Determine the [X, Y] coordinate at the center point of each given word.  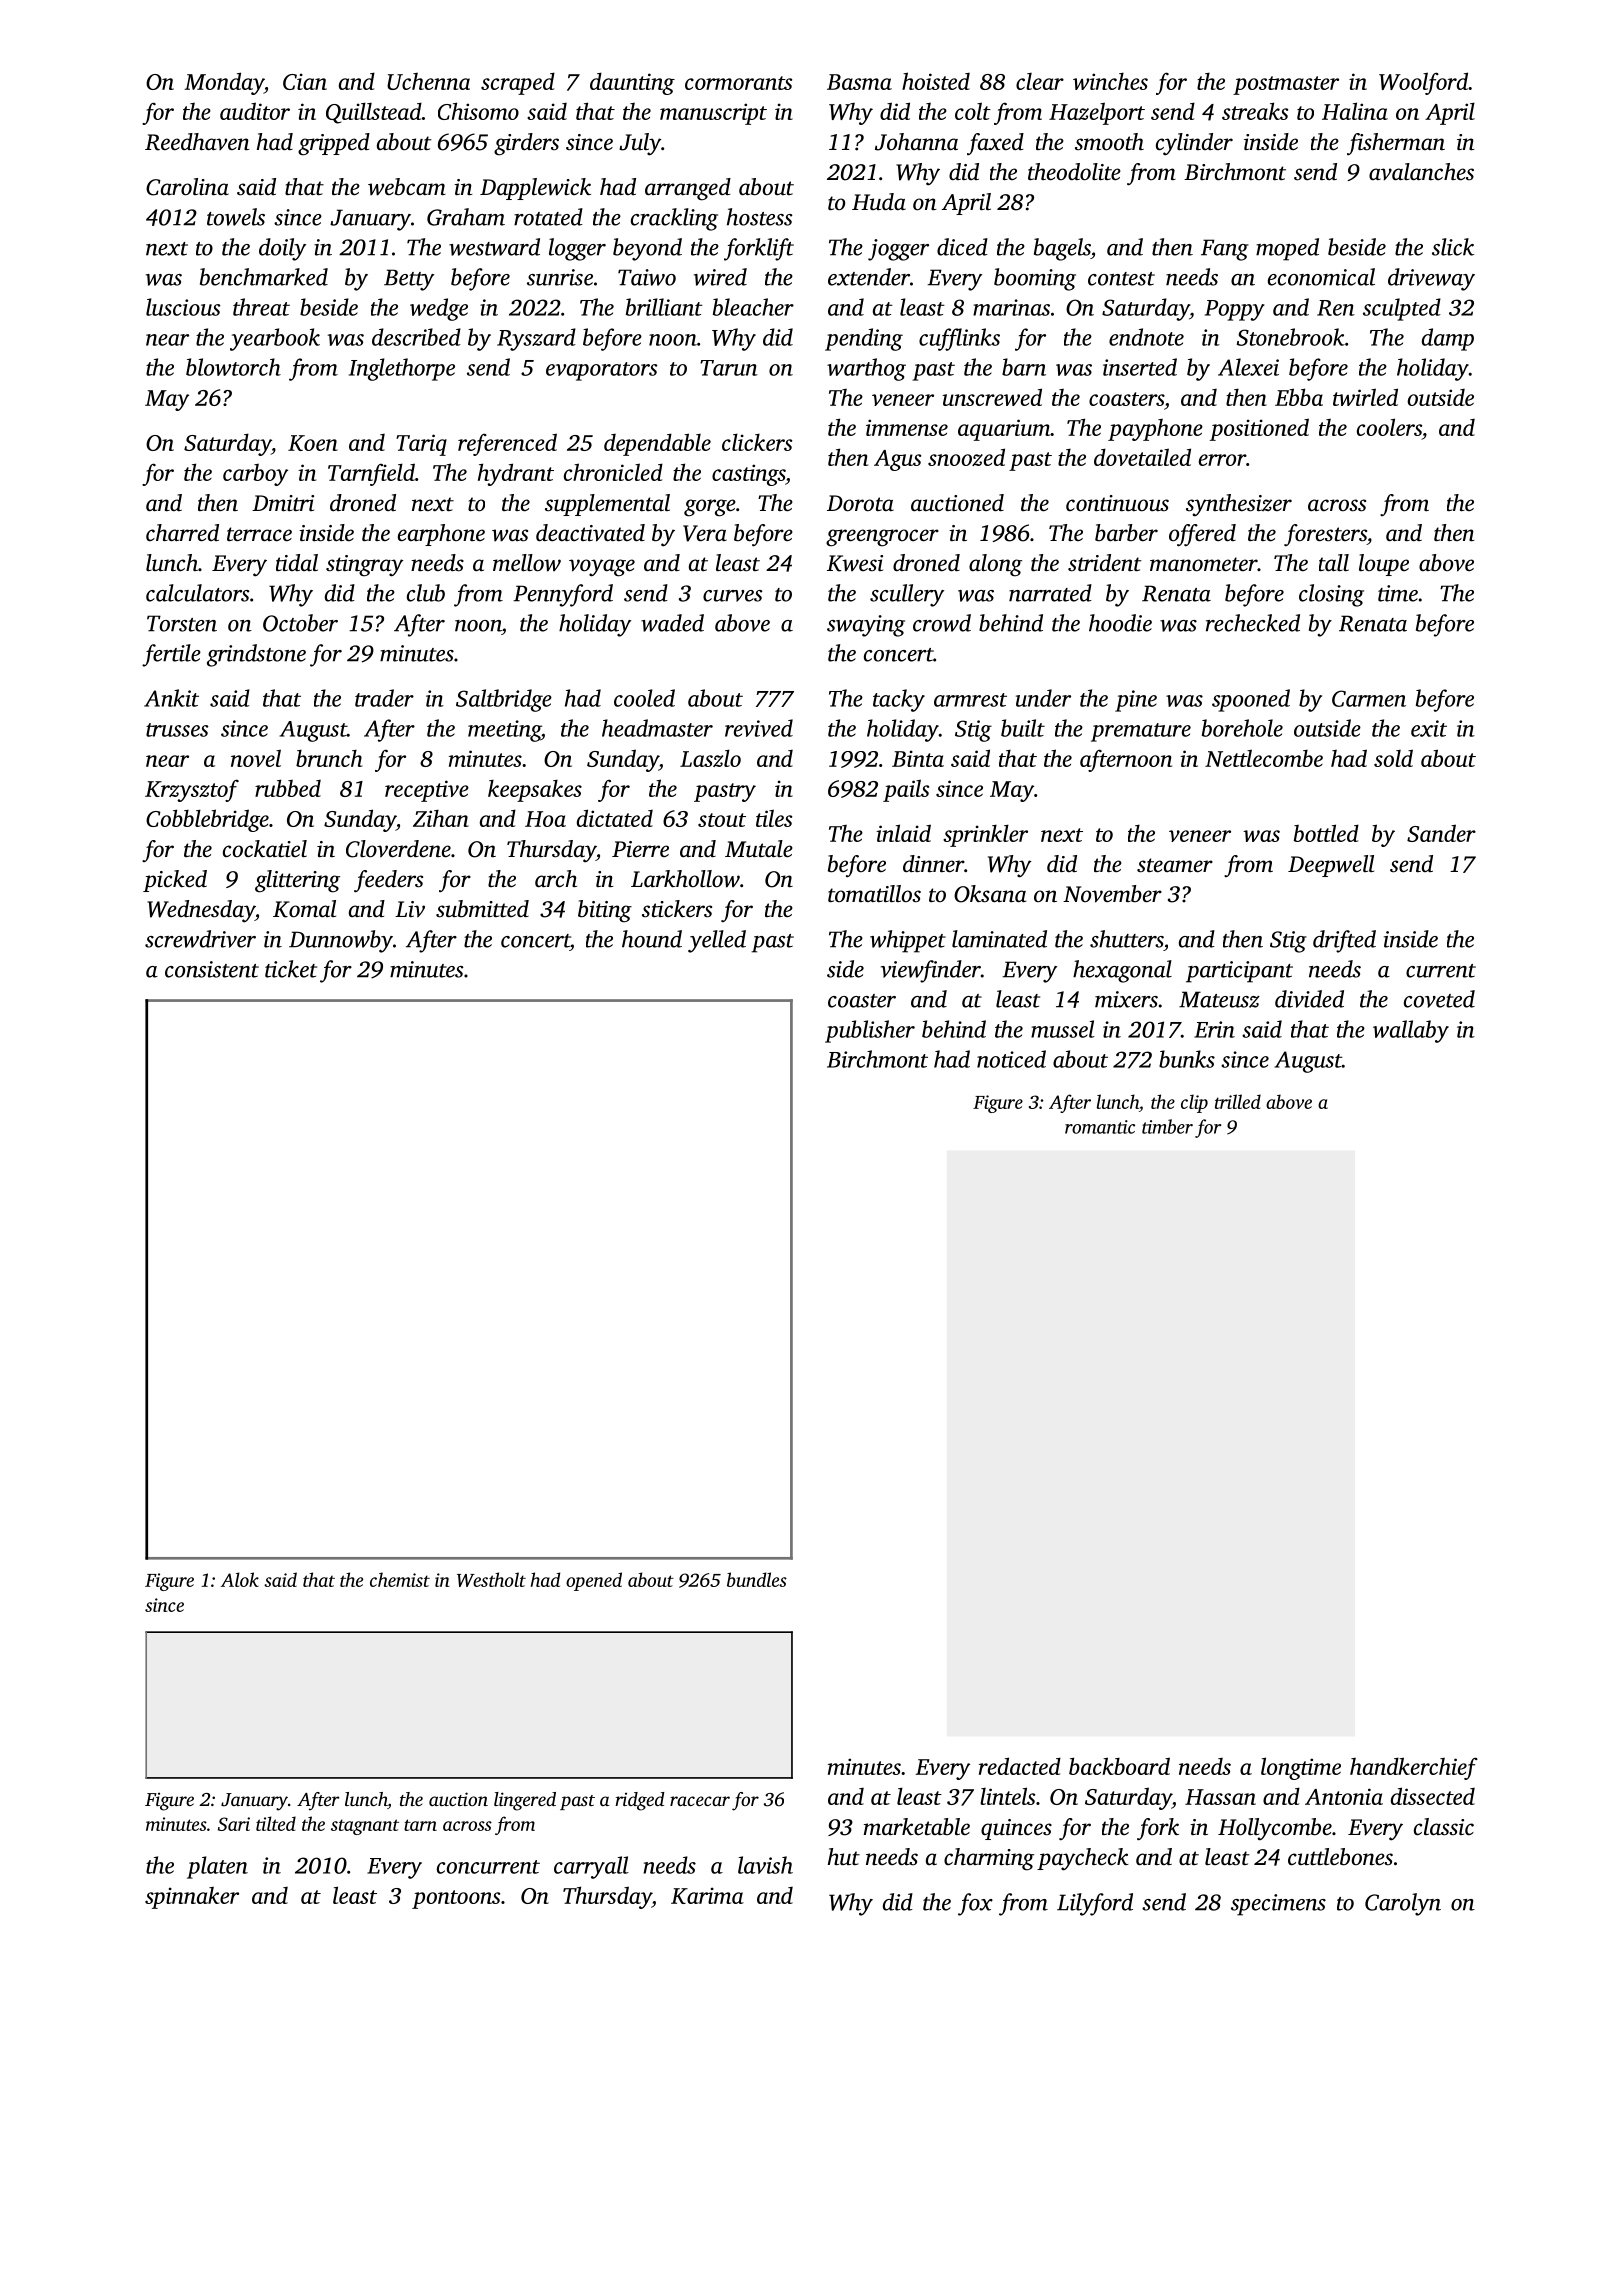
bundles [757, 1579]
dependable [657, 444]
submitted [482, 909]
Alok [240, 1579]
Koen [313, 443]
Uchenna [428, 81]
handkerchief [1414, 1768]
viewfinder [931, 971]
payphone [1155, 430]
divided [1309, 999]
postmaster [1286, 85]
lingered [525, 1801]
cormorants [738, 83]
